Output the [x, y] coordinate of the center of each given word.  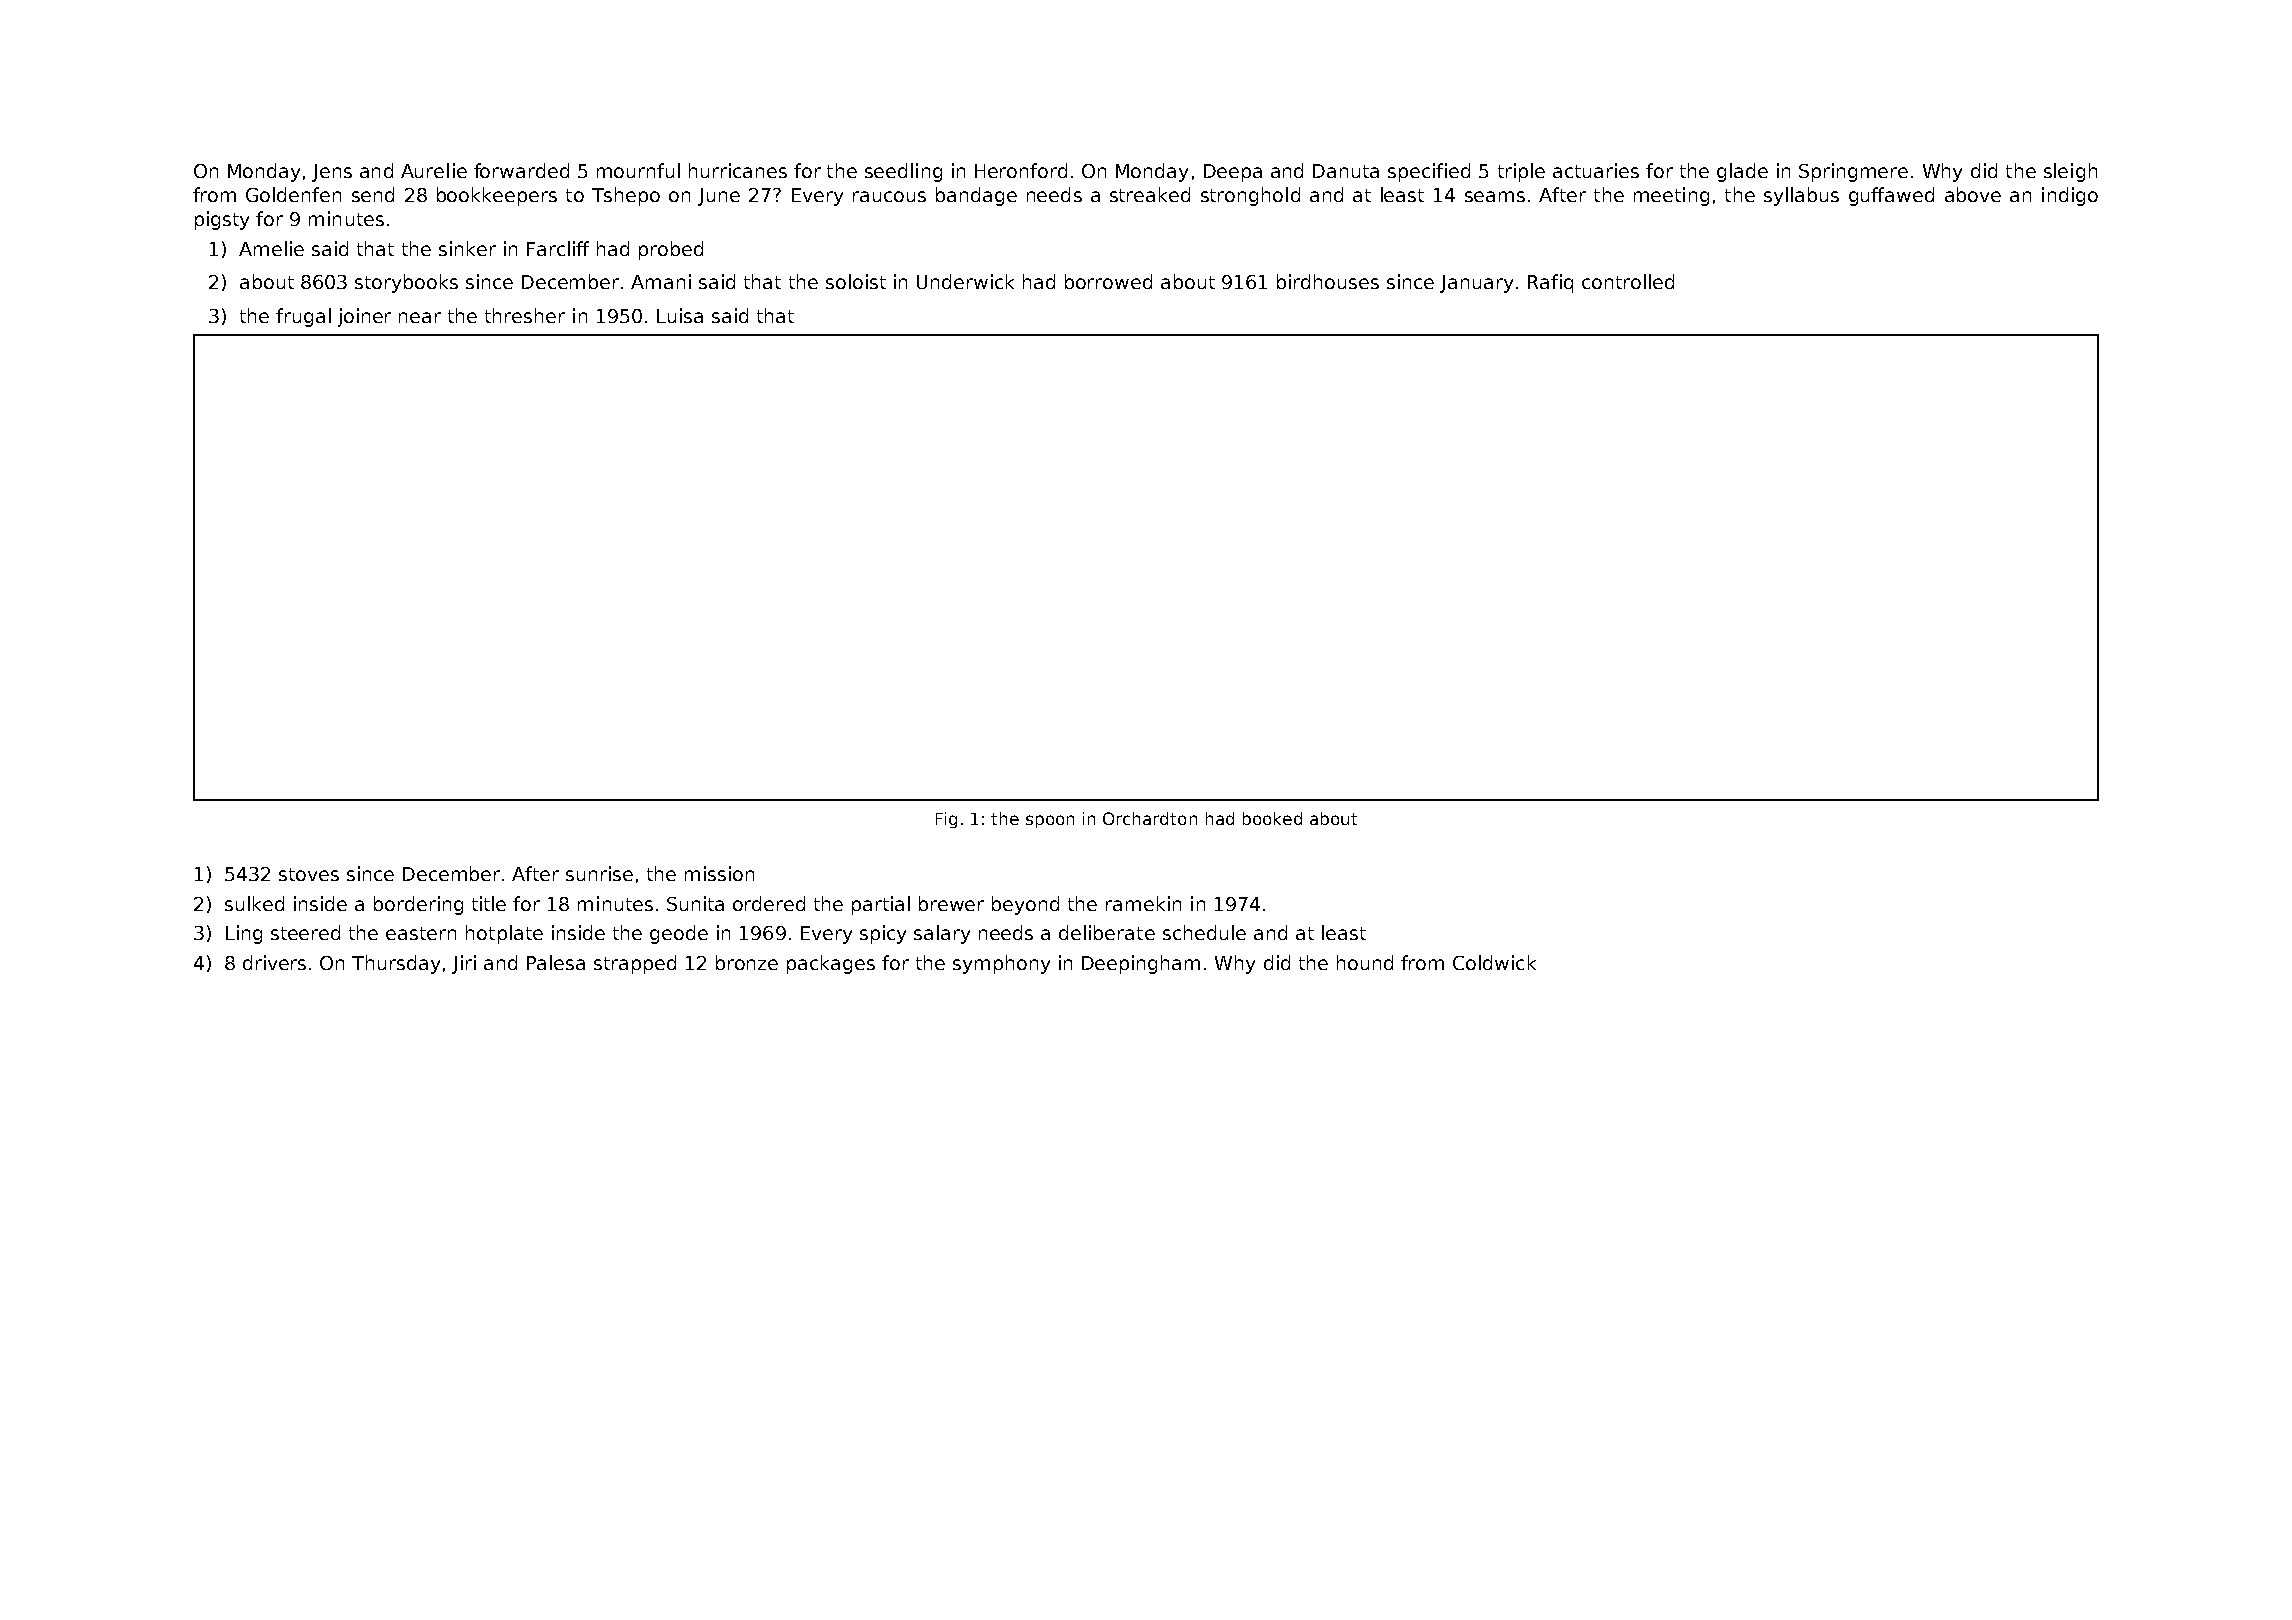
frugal [303, 317]
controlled [1628, 281]
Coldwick [1494, 962]
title [489, 903]
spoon [1050, 821]
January [1476, 284]
